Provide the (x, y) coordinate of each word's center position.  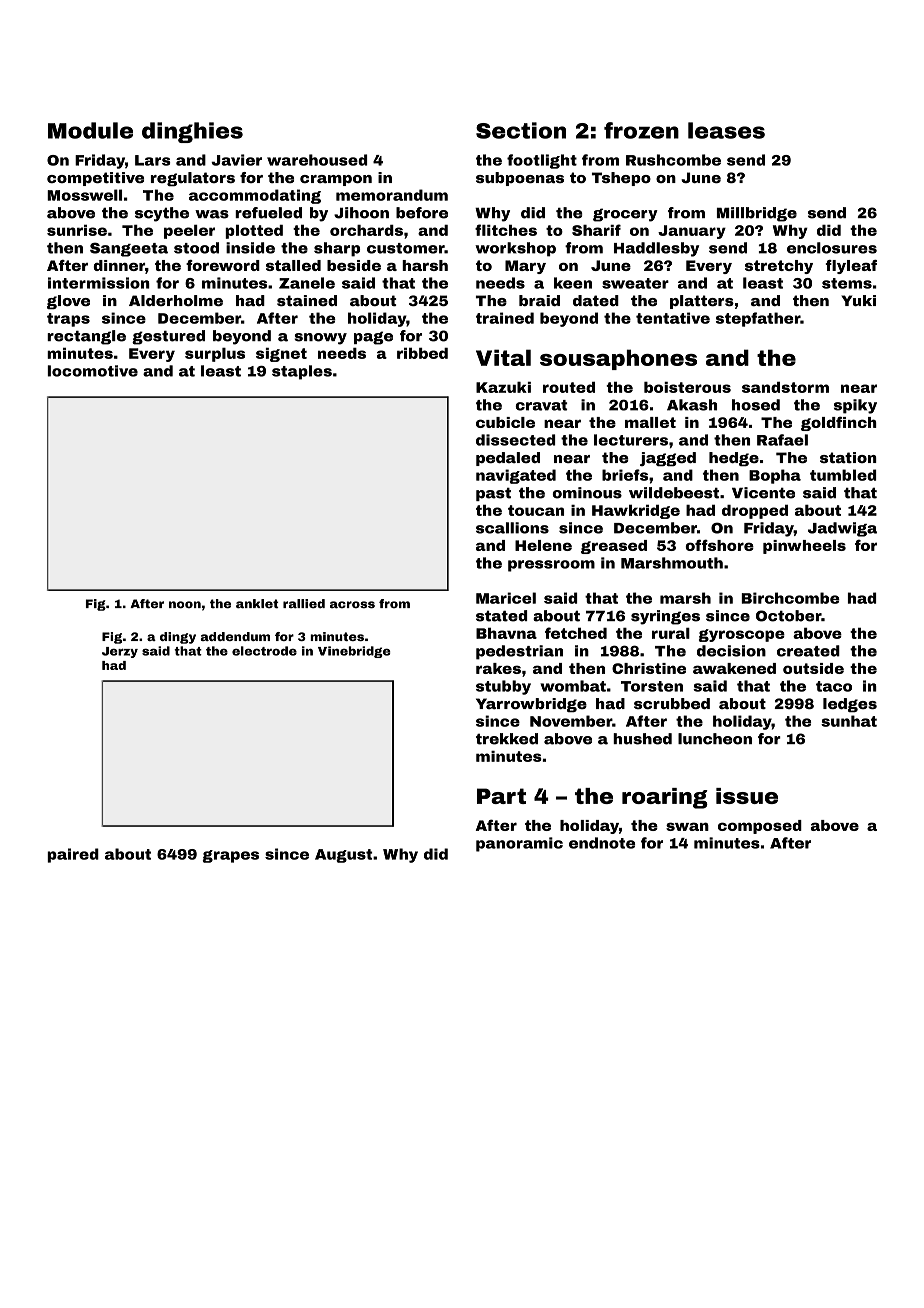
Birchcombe (790, 598)
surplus (215, 355)
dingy (178, 638)
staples (302, 372)
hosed (756, 405)
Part (501, 796)
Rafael (782, 440)
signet (281, 355)
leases (726, 130)
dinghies (192, 132)
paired (73, 855)
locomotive (92, 371)
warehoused (317, 160)
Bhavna (506, 633)
